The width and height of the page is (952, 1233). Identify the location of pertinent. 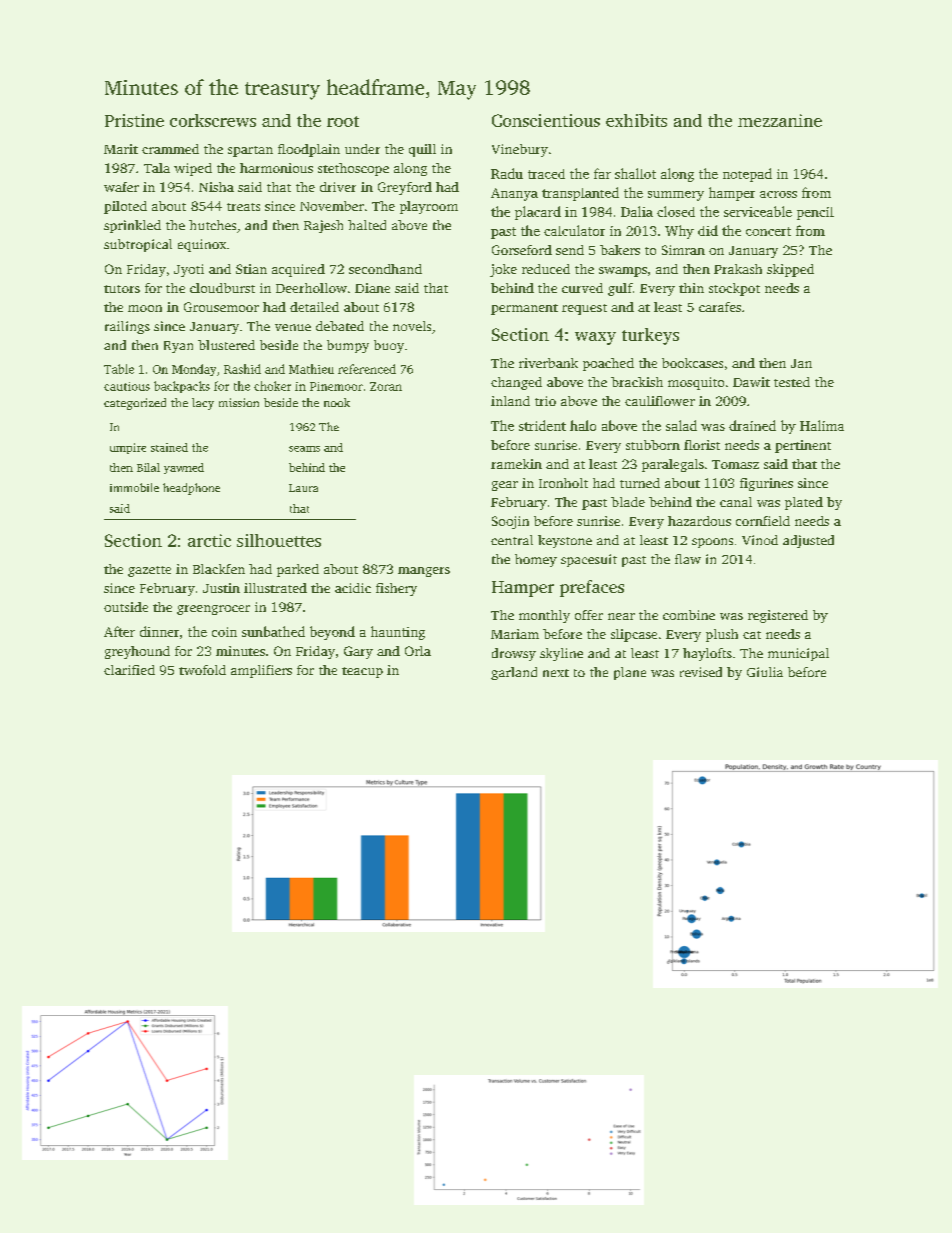
(803, 446).
